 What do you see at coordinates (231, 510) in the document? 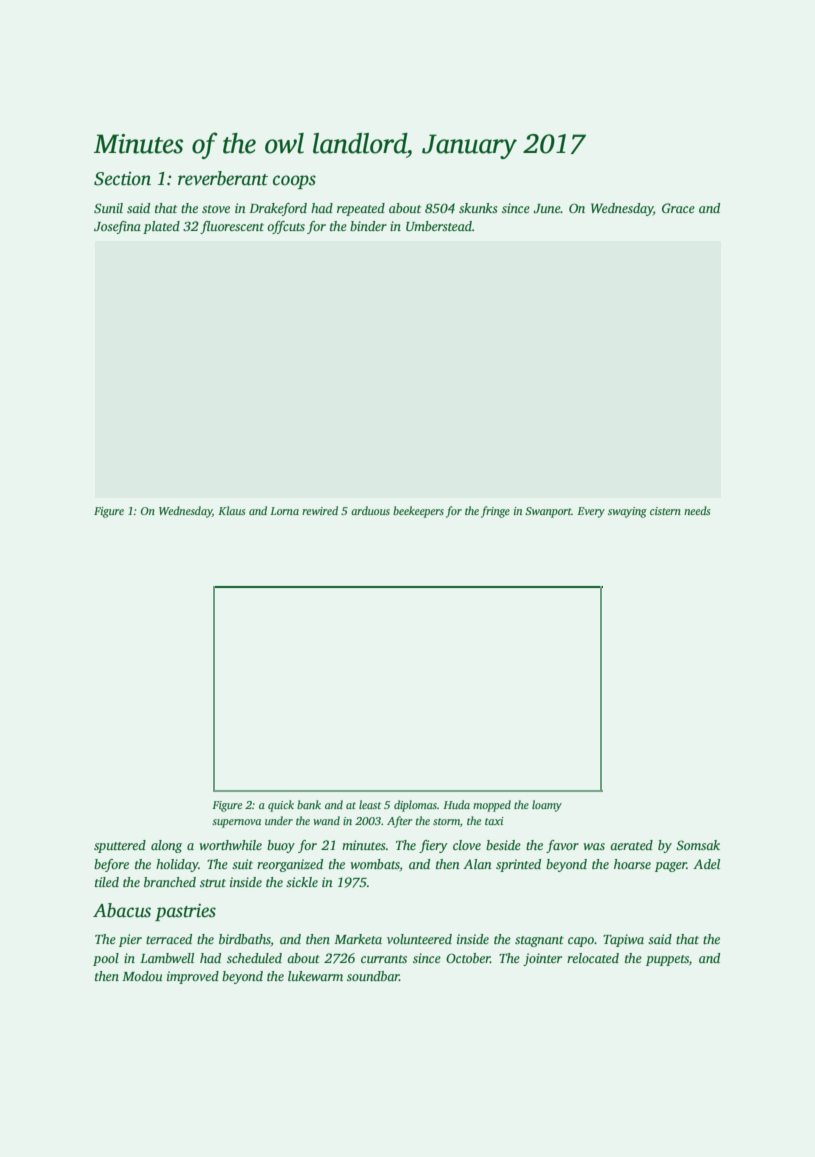
I see `Klaus` at bounding box center [231, 510].
